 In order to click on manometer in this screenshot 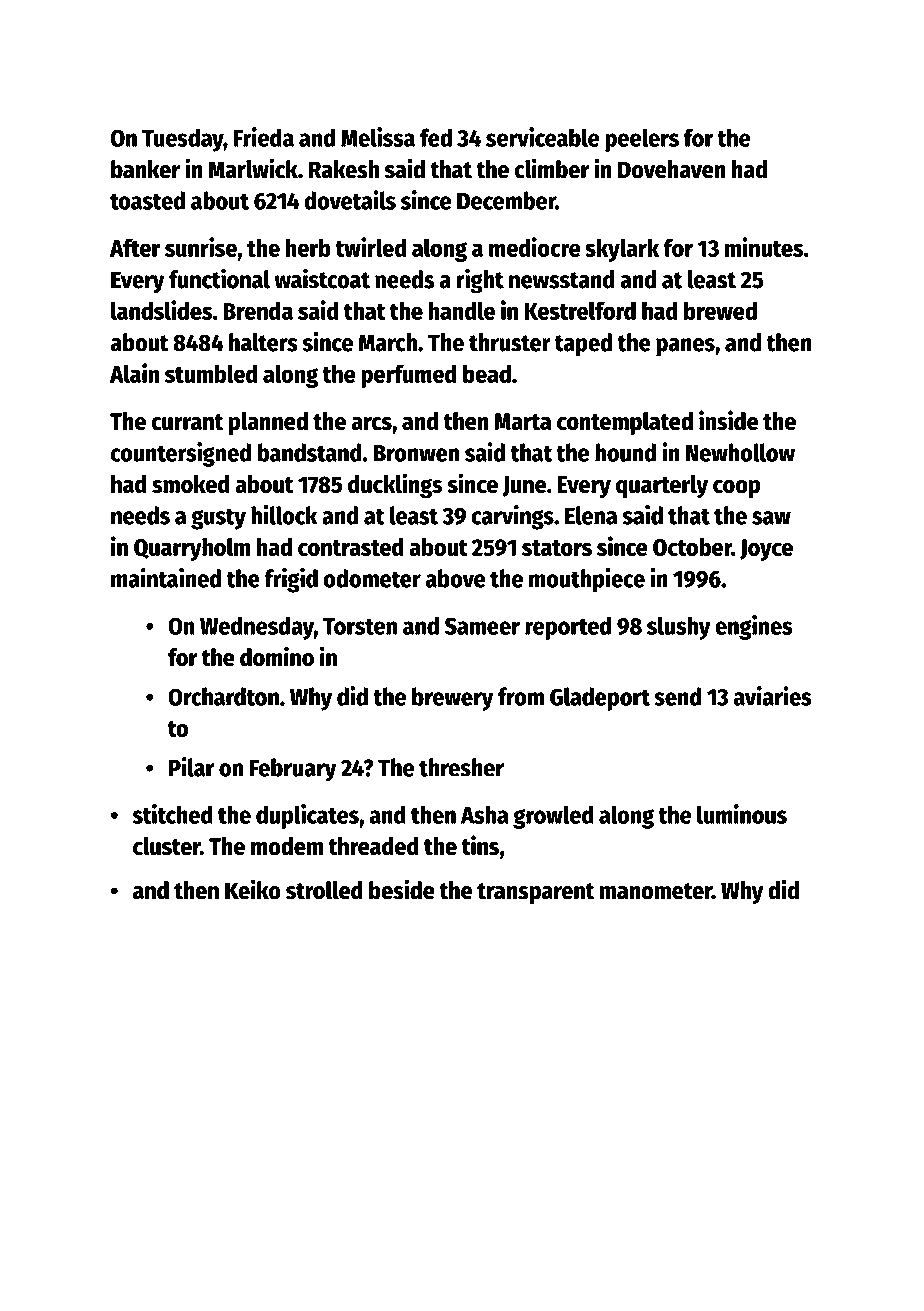, I will do `click(656, 891)`.
